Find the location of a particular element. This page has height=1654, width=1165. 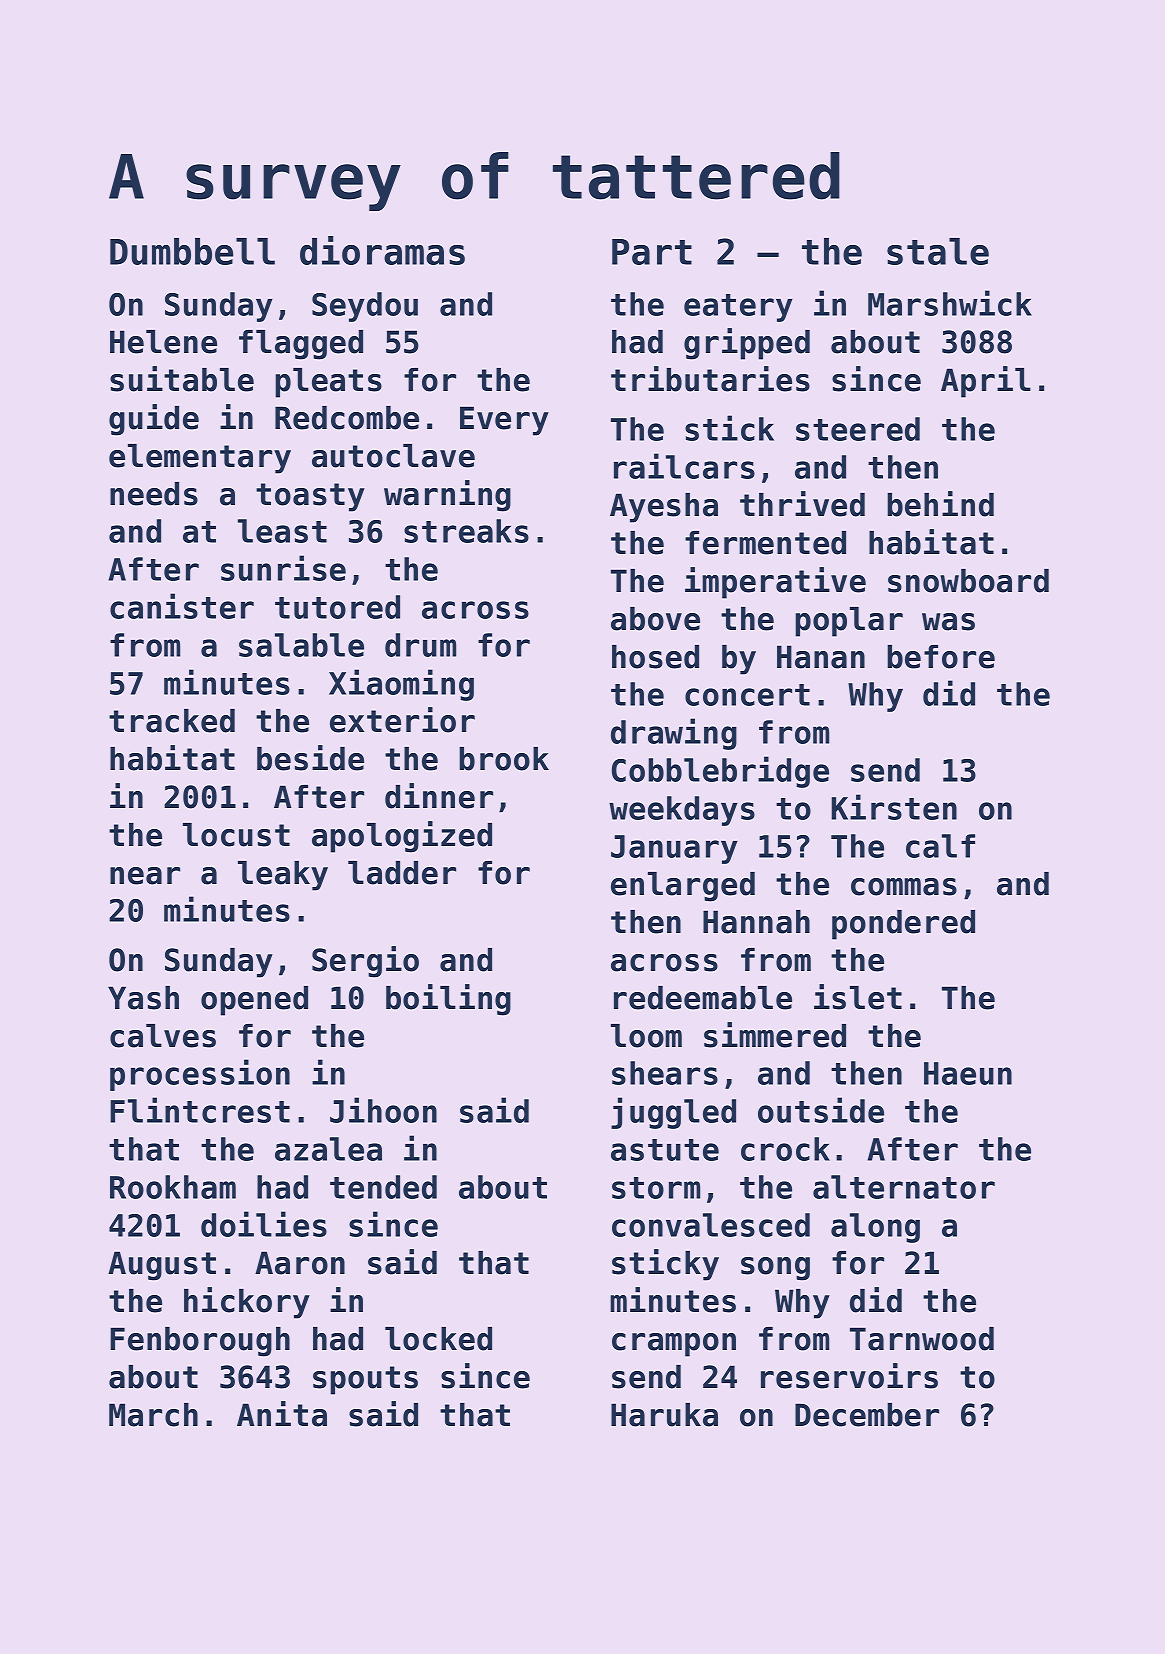

Rookham is located at coordinates (173, 1187).
